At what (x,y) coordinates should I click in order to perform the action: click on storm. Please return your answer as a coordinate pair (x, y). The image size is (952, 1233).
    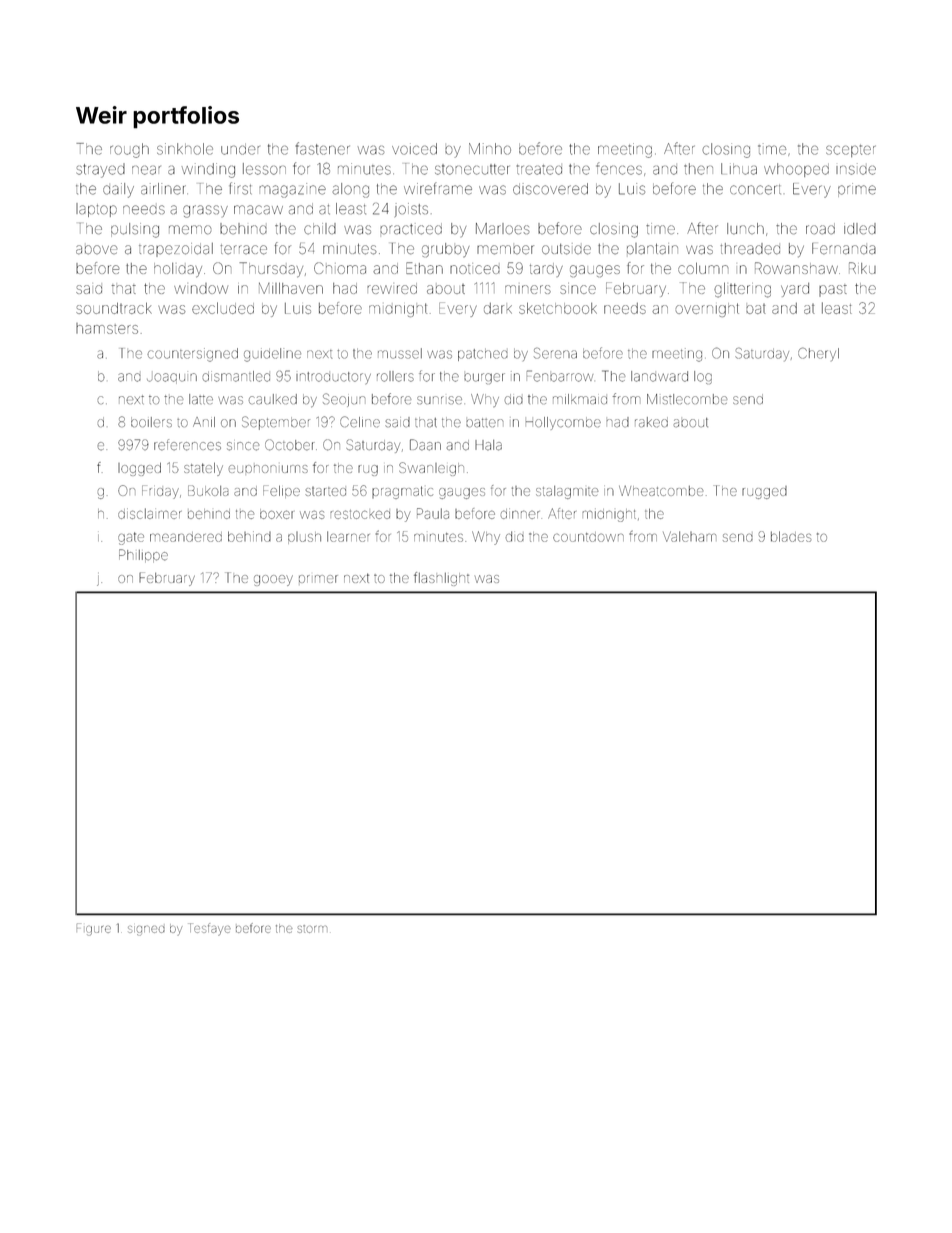
    Looking at the image, I should click on (312, 929).
